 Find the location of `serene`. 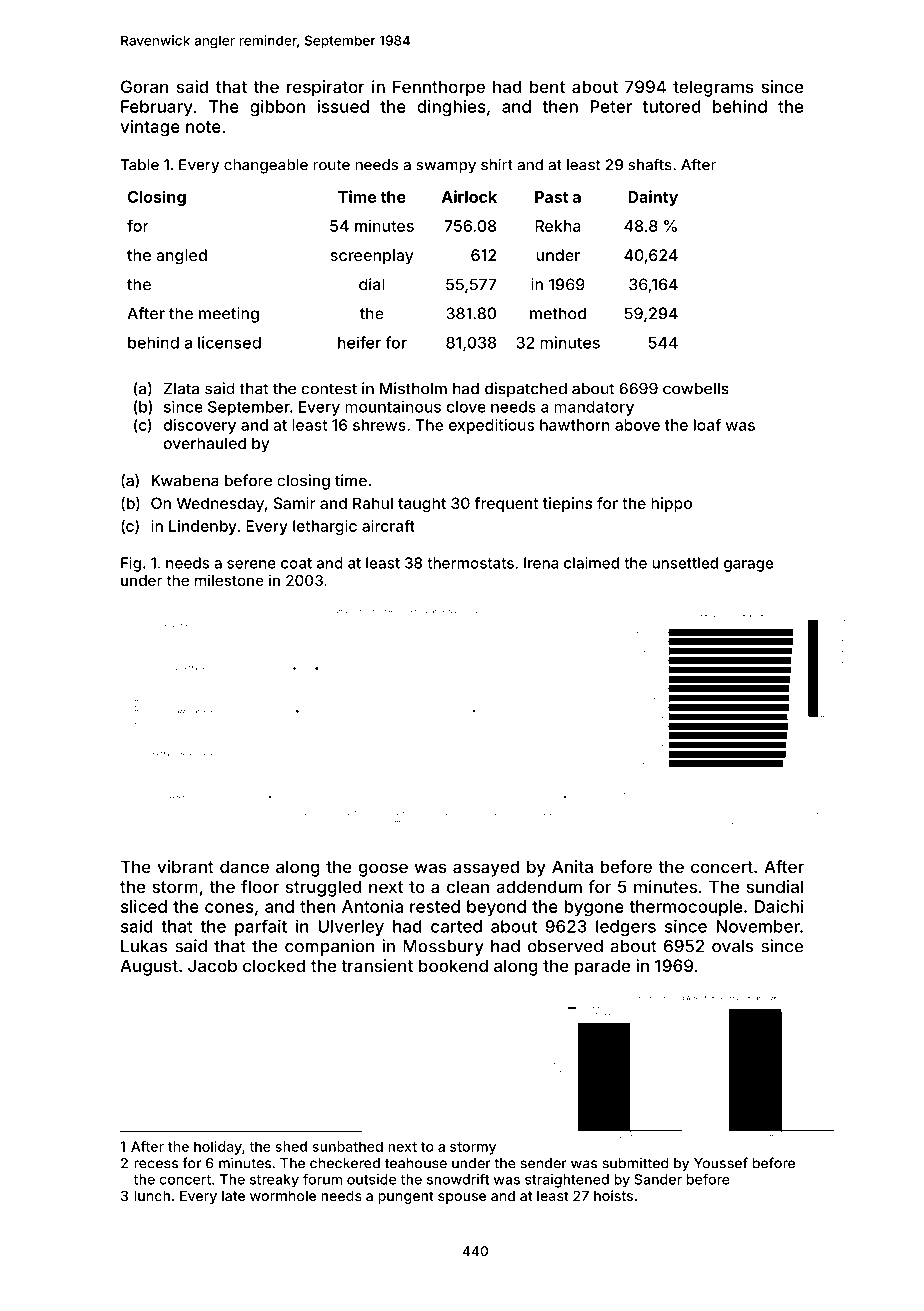

serene is located at coordinates (251, 564).
